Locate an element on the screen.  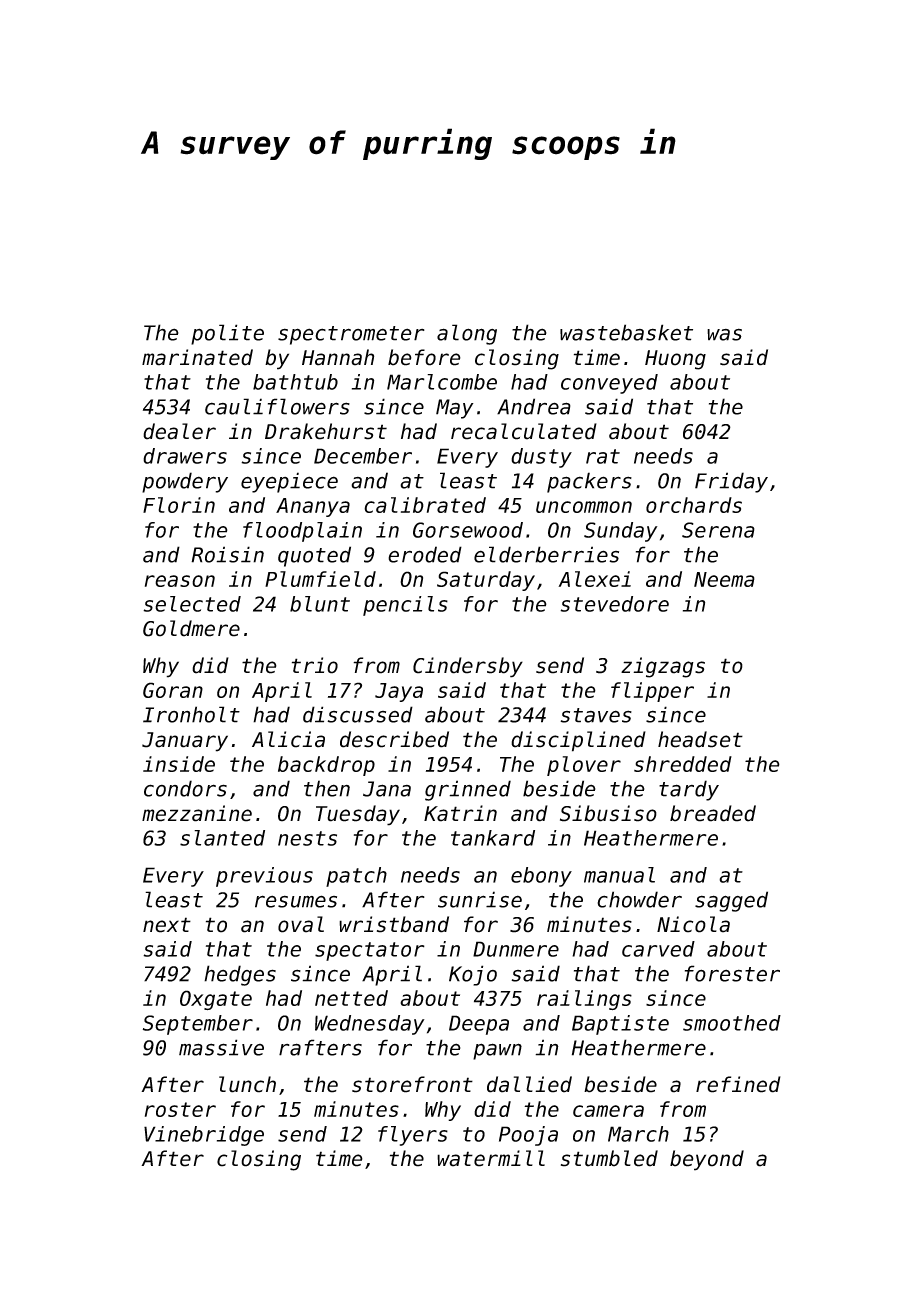
lunch is located at coordinates (247, 1084).
